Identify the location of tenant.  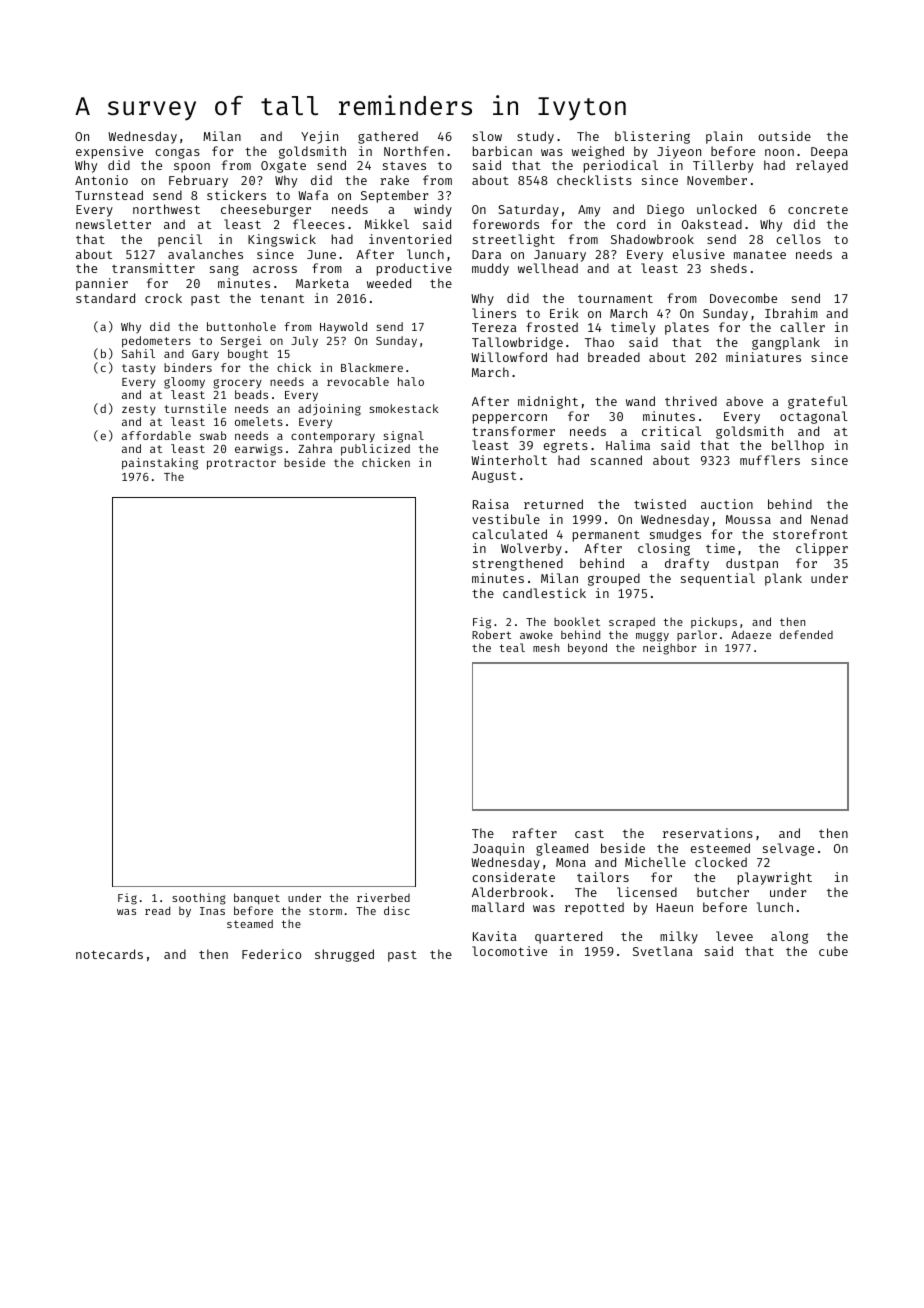
(282, 298).
